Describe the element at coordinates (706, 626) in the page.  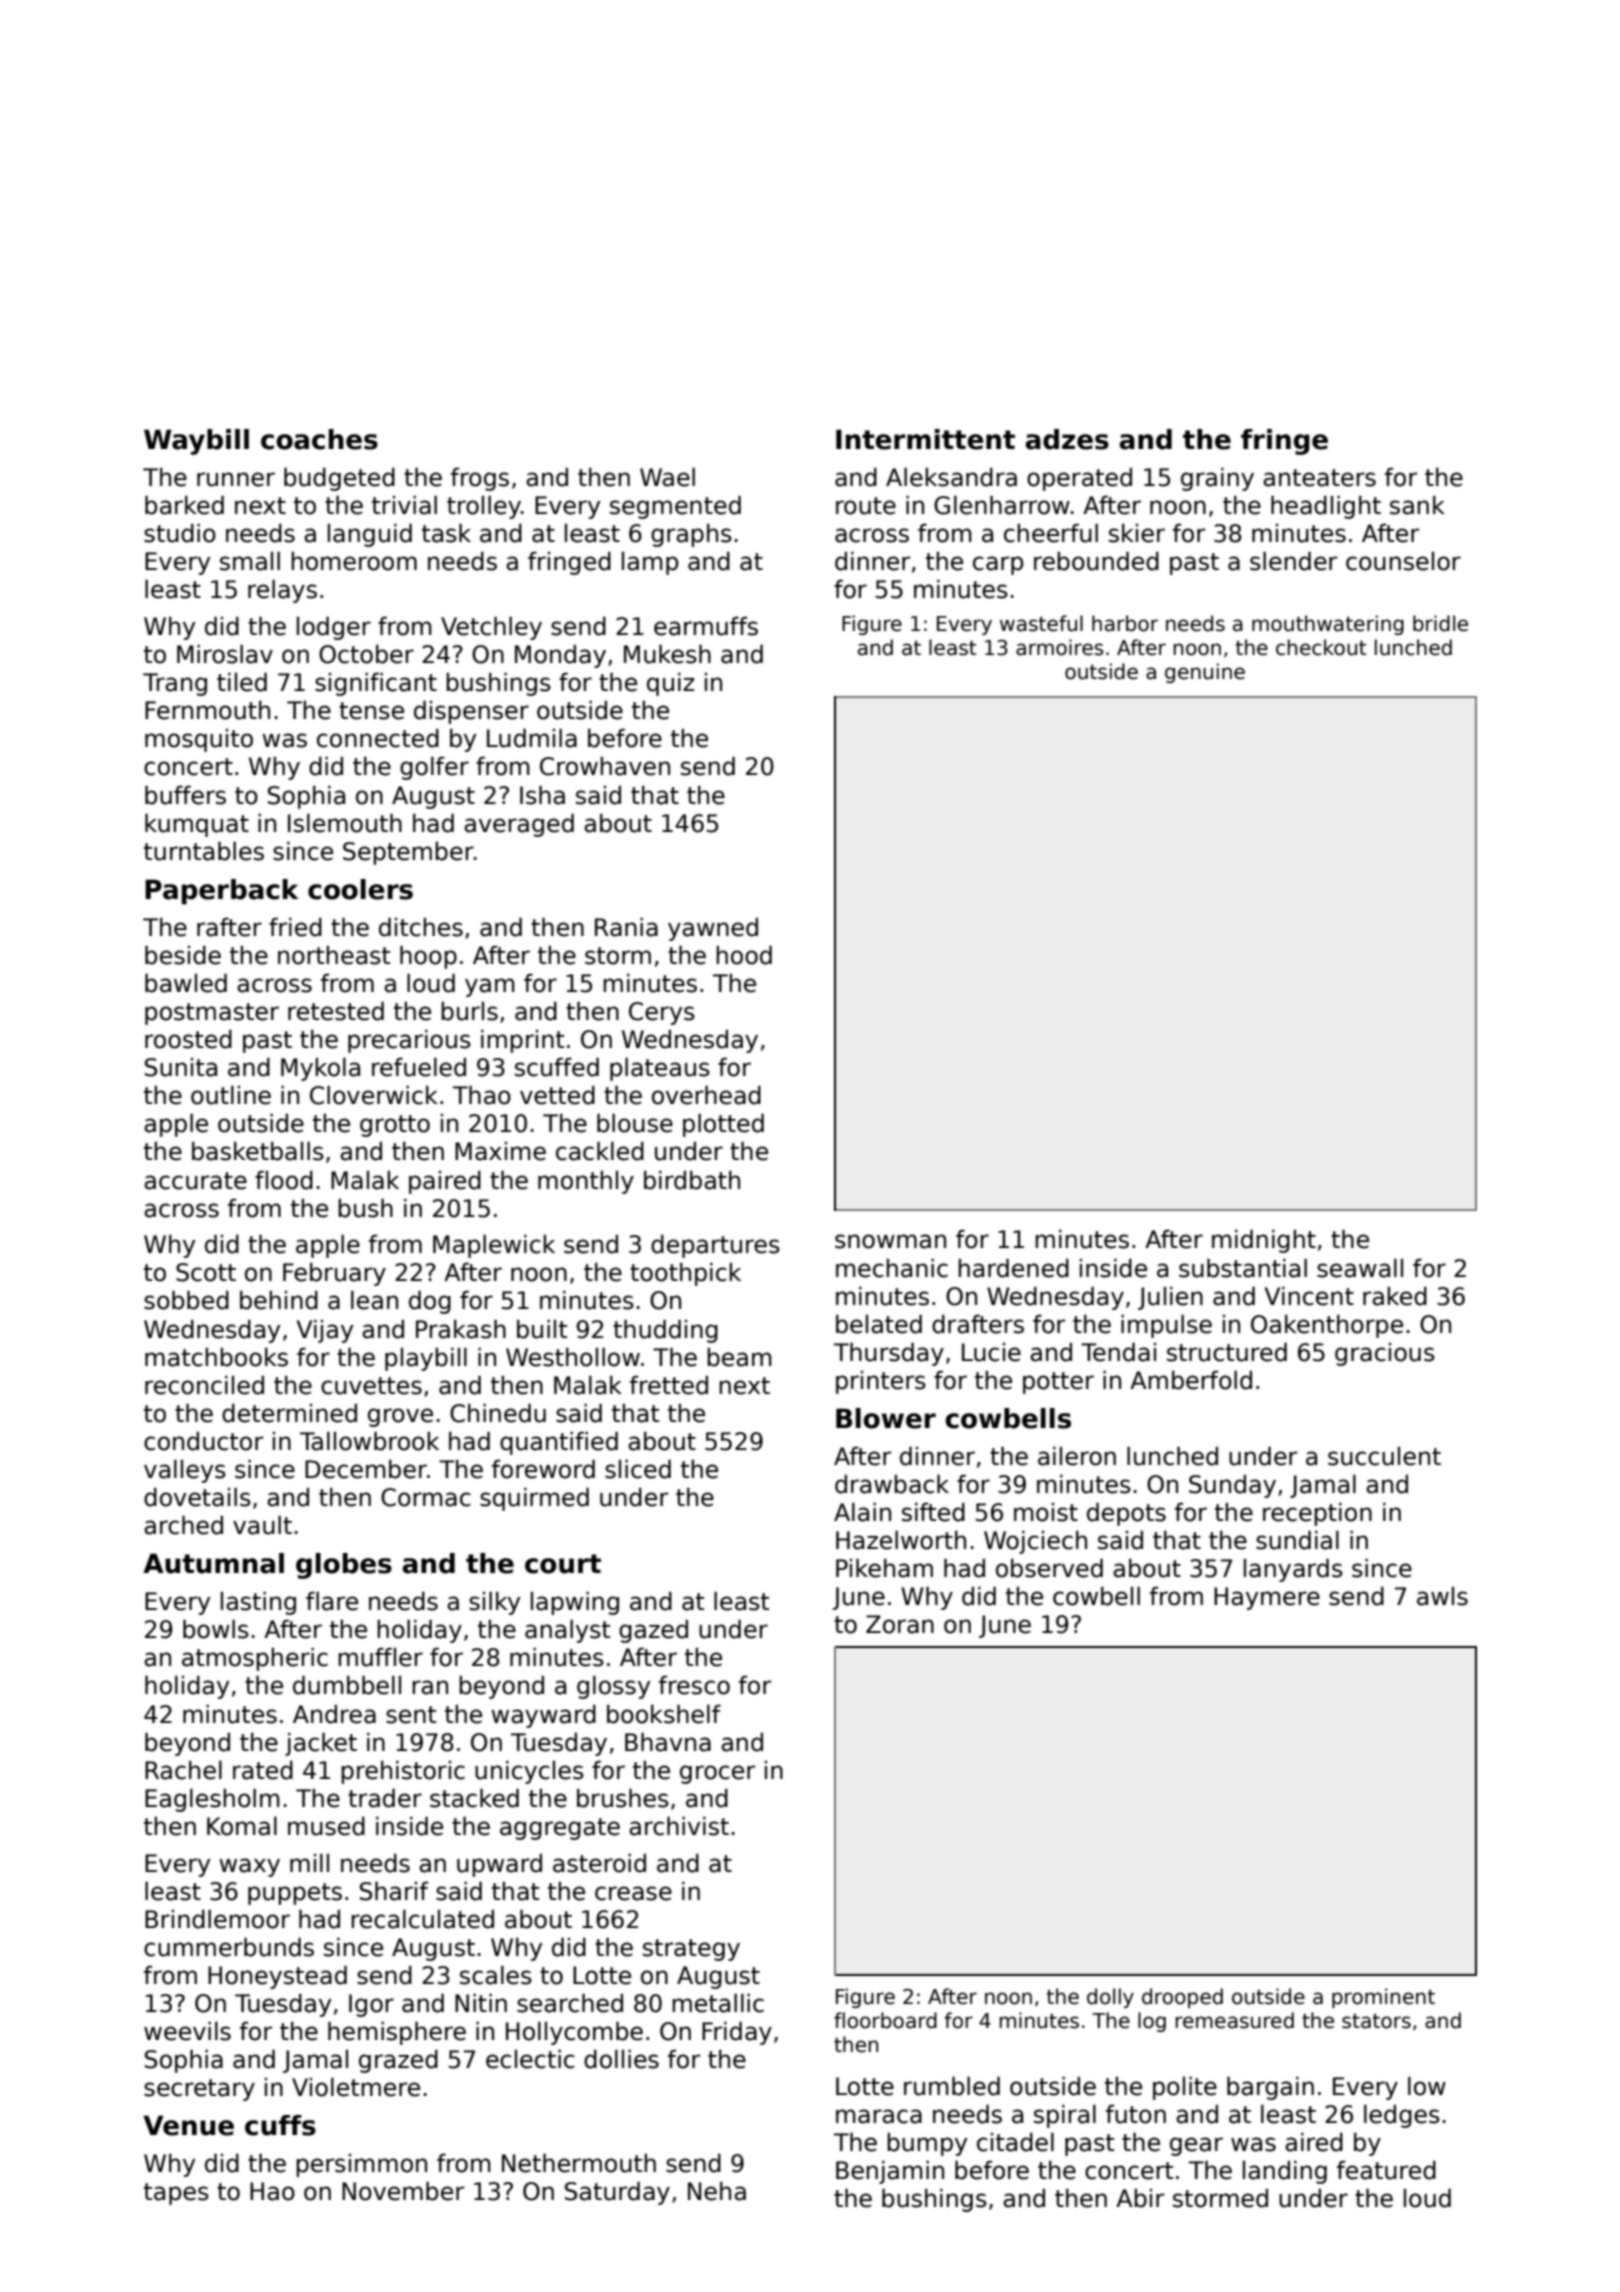
I see `earmuffs` at that location.
